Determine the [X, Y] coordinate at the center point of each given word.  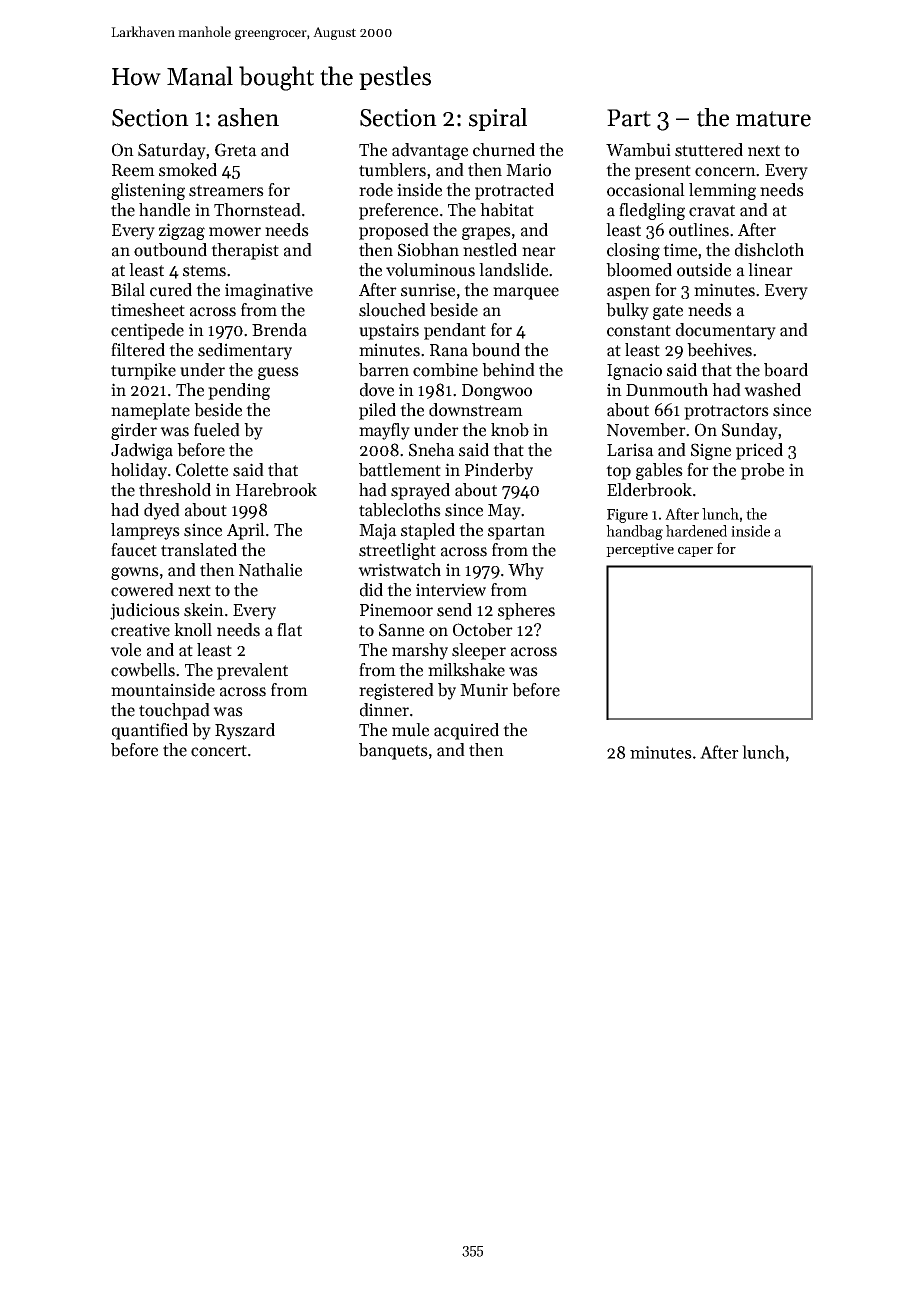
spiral [498, 119]
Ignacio [634, 371]
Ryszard [245, 731]
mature [773, 119]
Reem [133, 170]
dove [377, 390]
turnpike [143, 371]
